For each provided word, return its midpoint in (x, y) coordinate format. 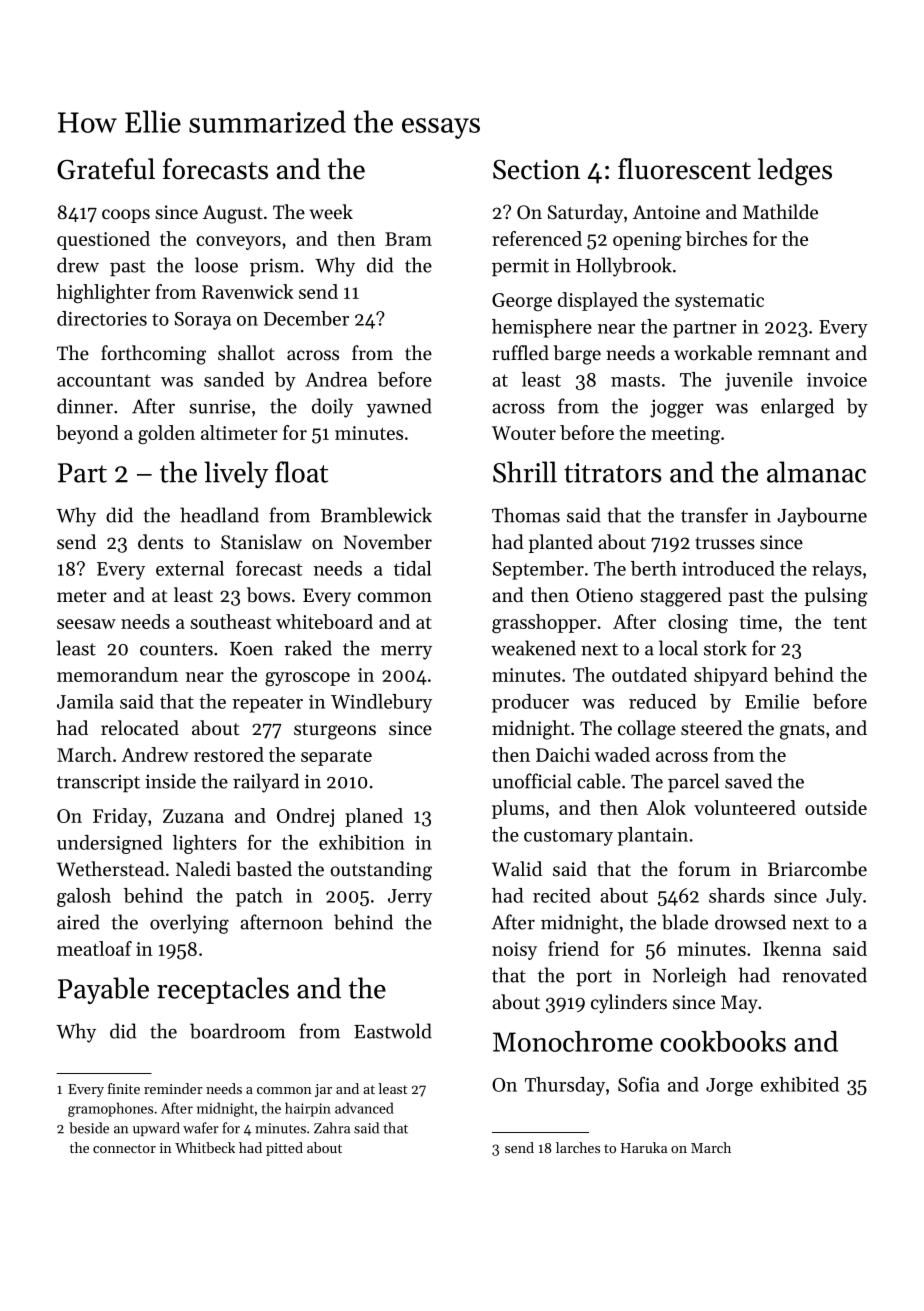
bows (268, 595)
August (233, 214)
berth (654, 568)
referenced (537, 238)
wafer (201, 1128)
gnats (802, 731)
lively (236, 474)
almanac (816, 472)
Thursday (565, 1086)
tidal (412, 568)
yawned (399, 408)
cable (599, 781)
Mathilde (780, 212)
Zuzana (193, 816)
